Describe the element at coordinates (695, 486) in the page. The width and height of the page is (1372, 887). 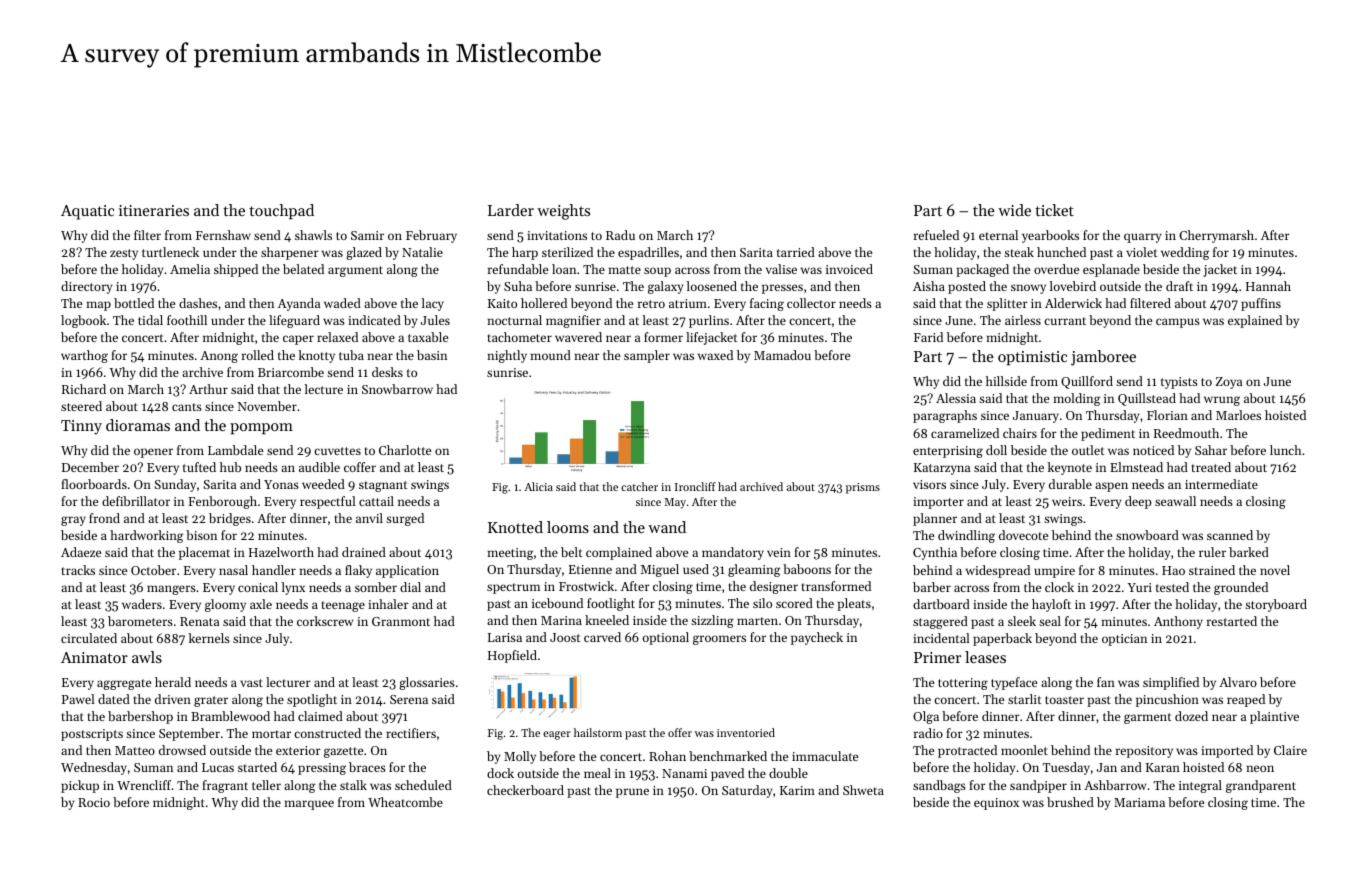
I see `Ironcliff` at that location.
